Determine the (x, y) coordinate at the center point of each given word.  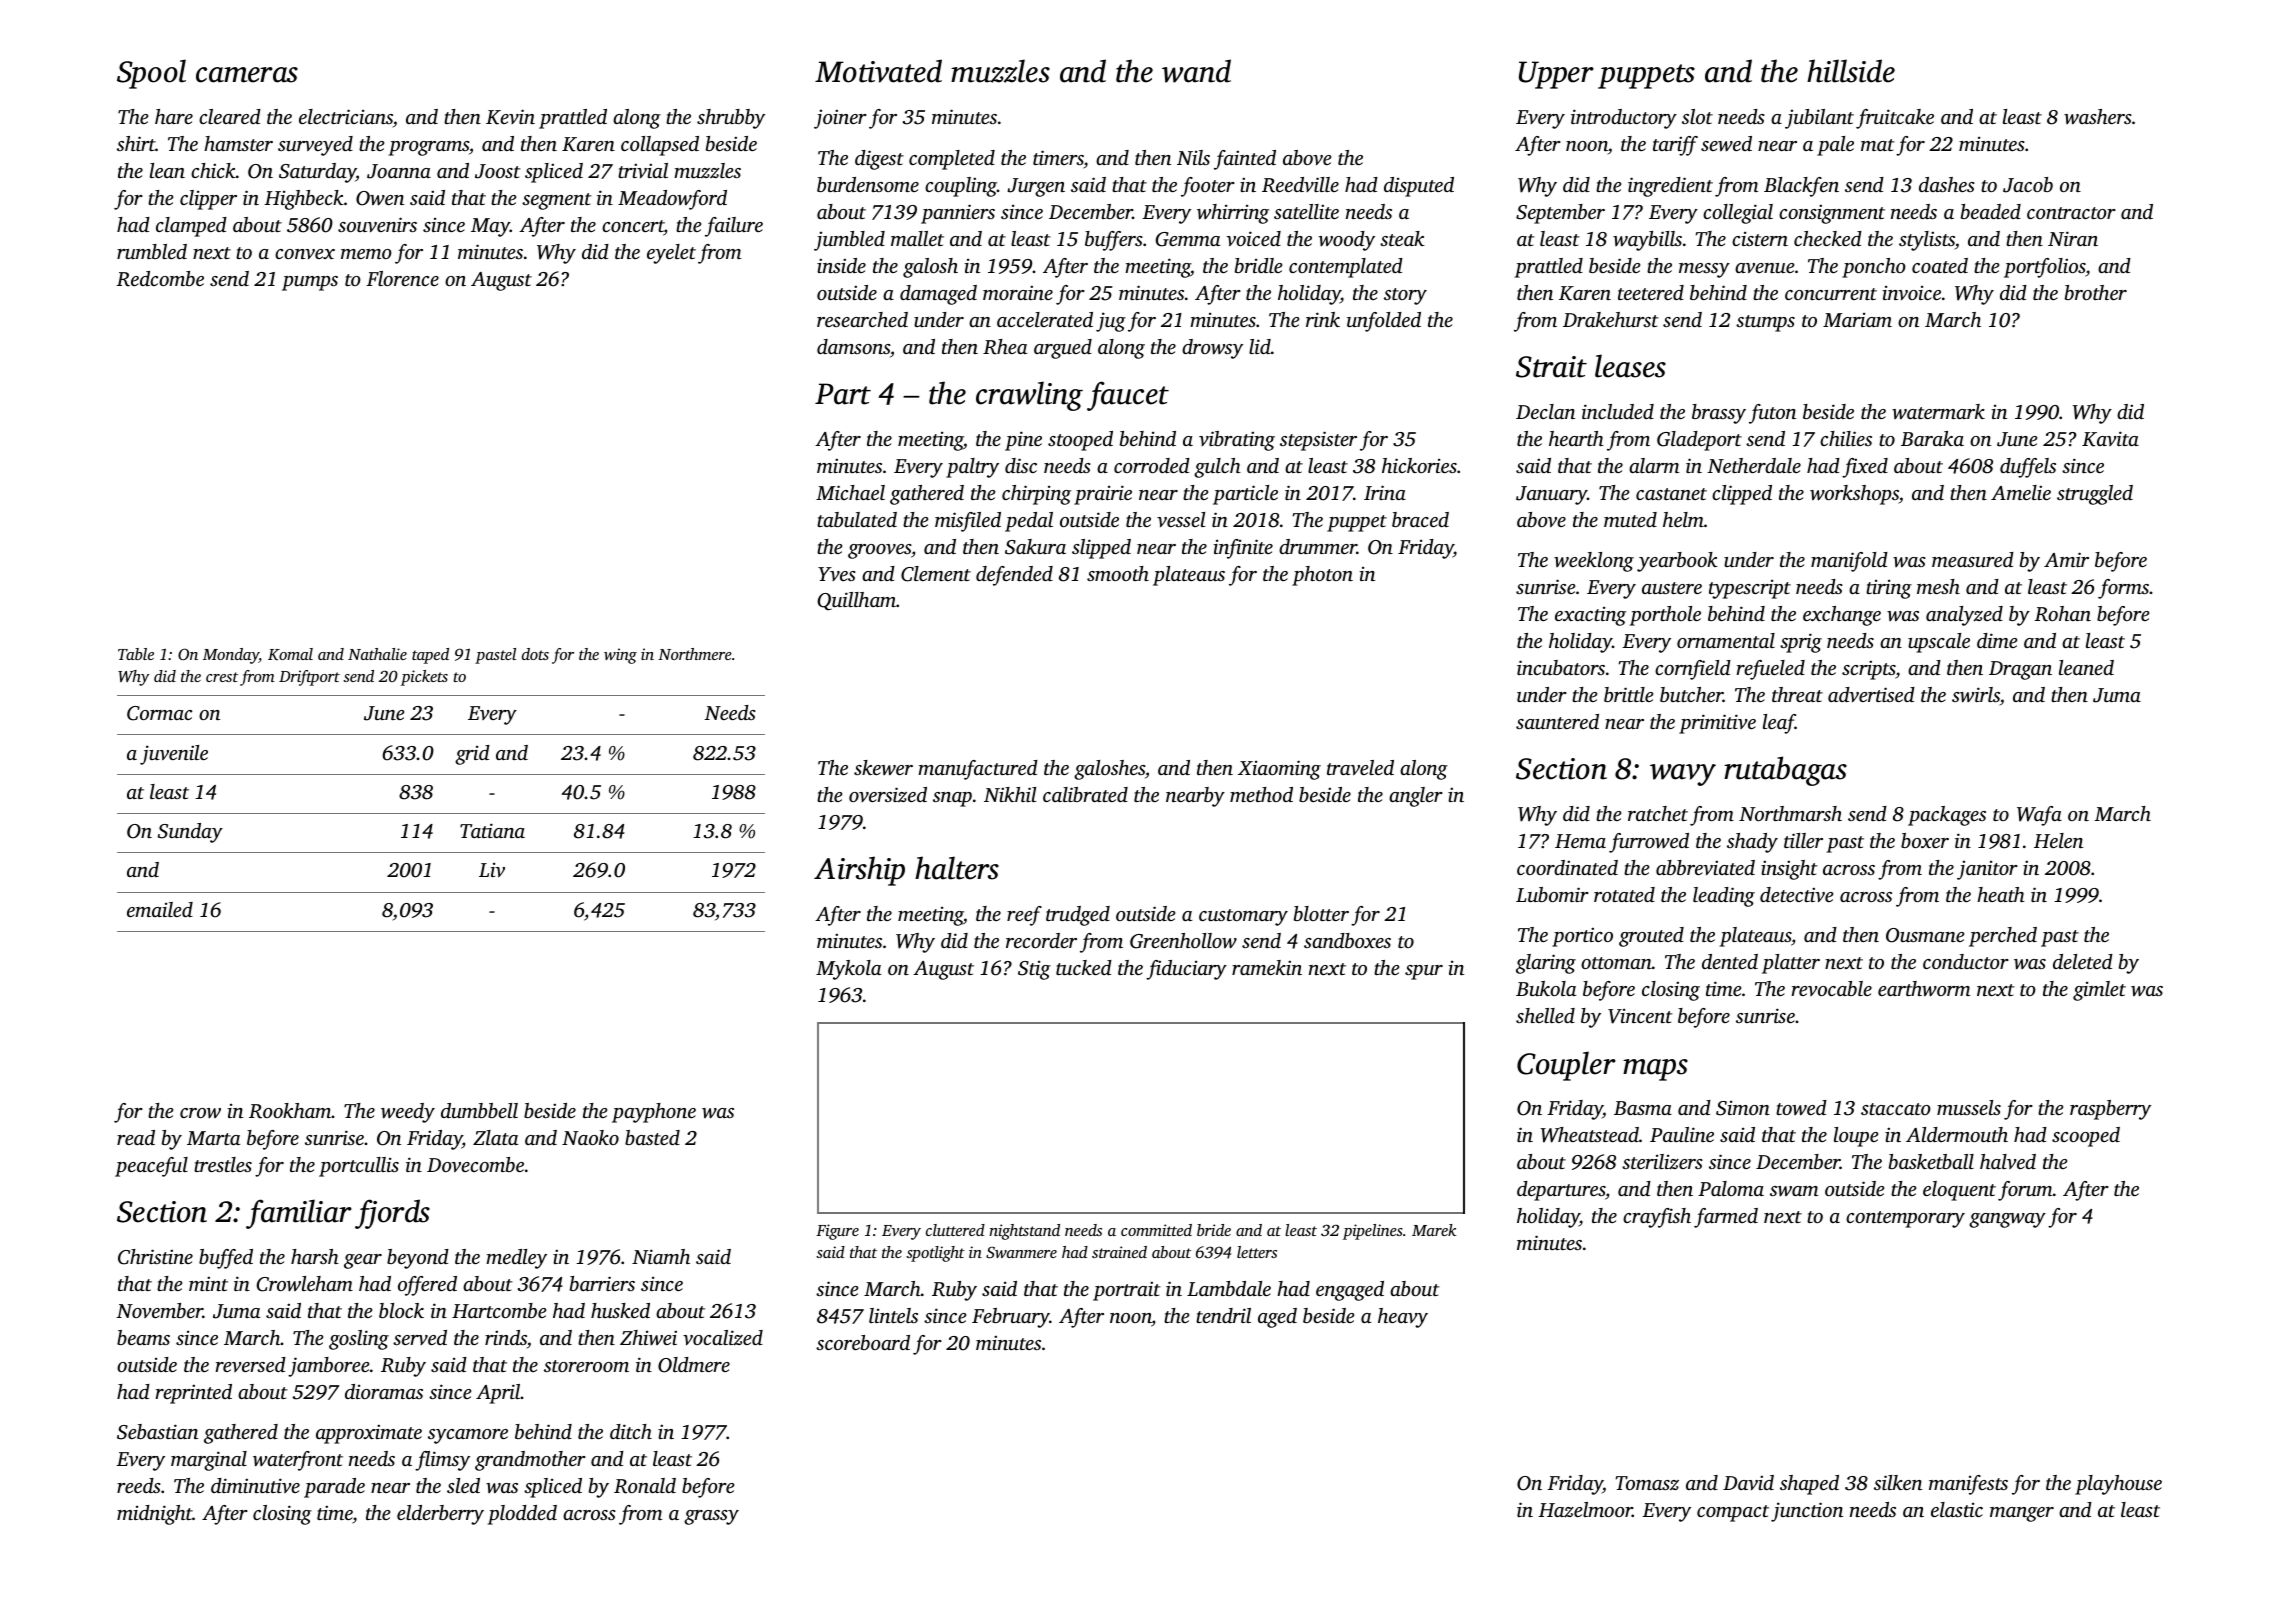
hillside (1851, 71)
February (1010, 1318)
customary (1243, 917)
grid (472, 755)
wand (1196, 71)
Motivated (878, 71)
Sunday (190, 833)
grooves (879, 551)
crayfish (1657, 1218)
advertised (1871, 694)
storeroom (586, 1366)
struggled (2095, 495)
